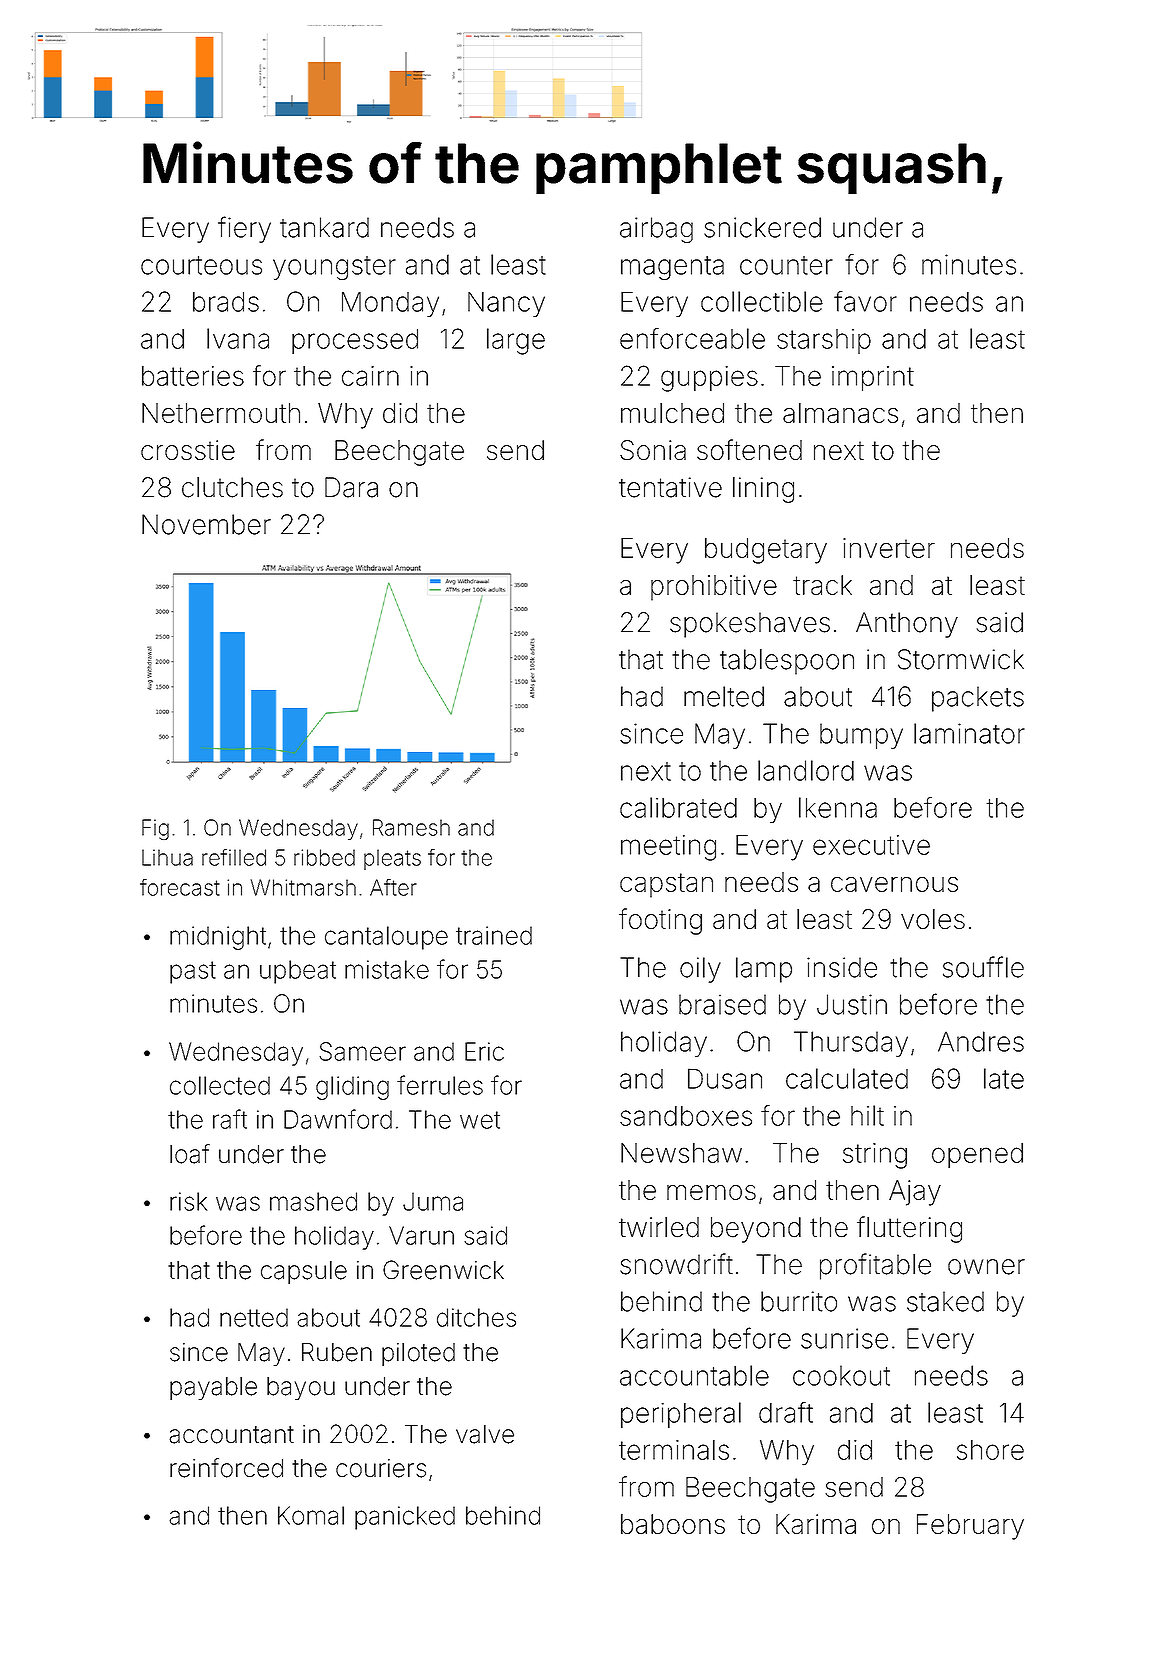 This screenshot has height=1654, width=1165. I want to click on tentative, so click(670, 487).
